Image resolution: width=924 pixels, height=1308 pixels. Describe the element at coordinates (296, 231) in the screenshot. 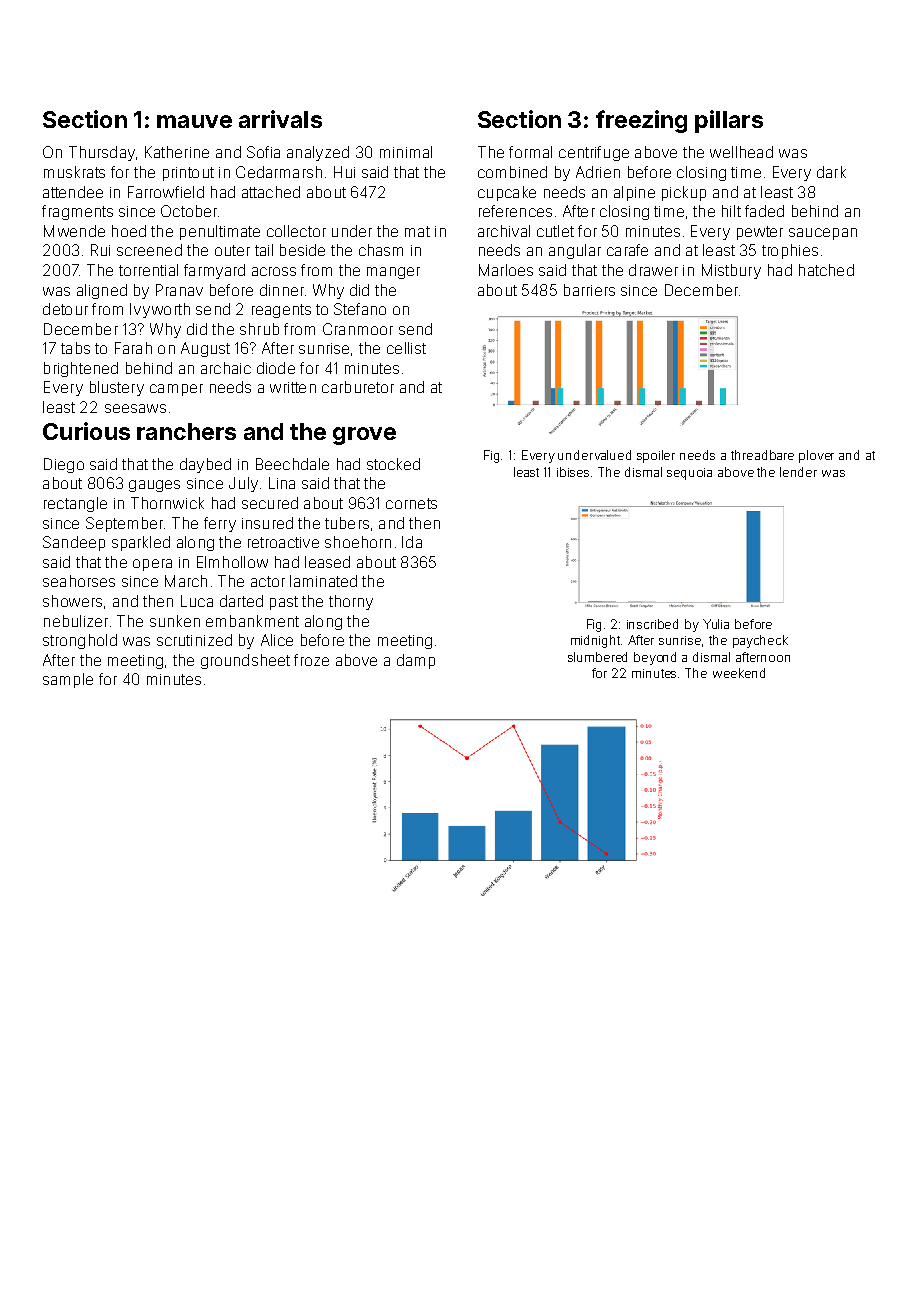

I see `collector` at that location.
